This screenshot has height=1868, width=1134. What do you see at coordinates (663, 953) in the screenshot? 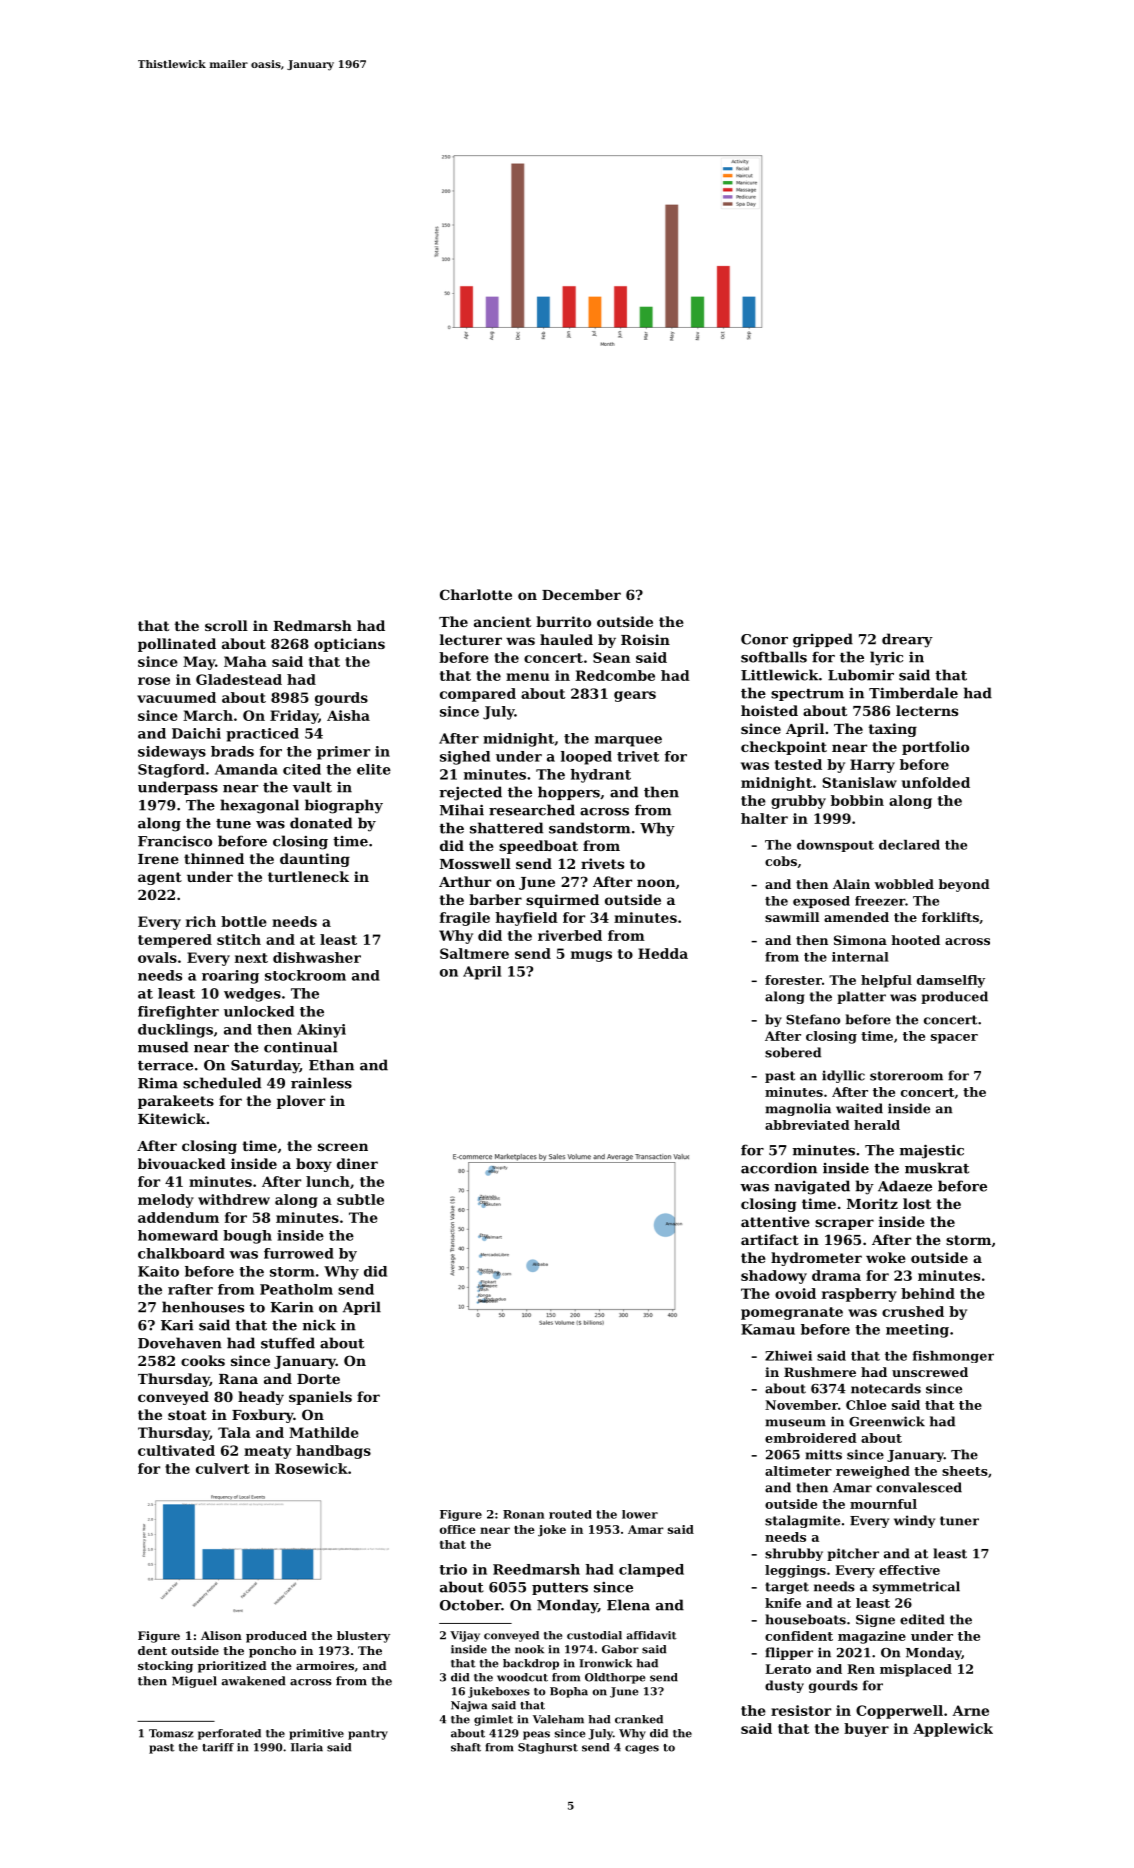
I see `Hedda` at bounding box center [663, 953].
